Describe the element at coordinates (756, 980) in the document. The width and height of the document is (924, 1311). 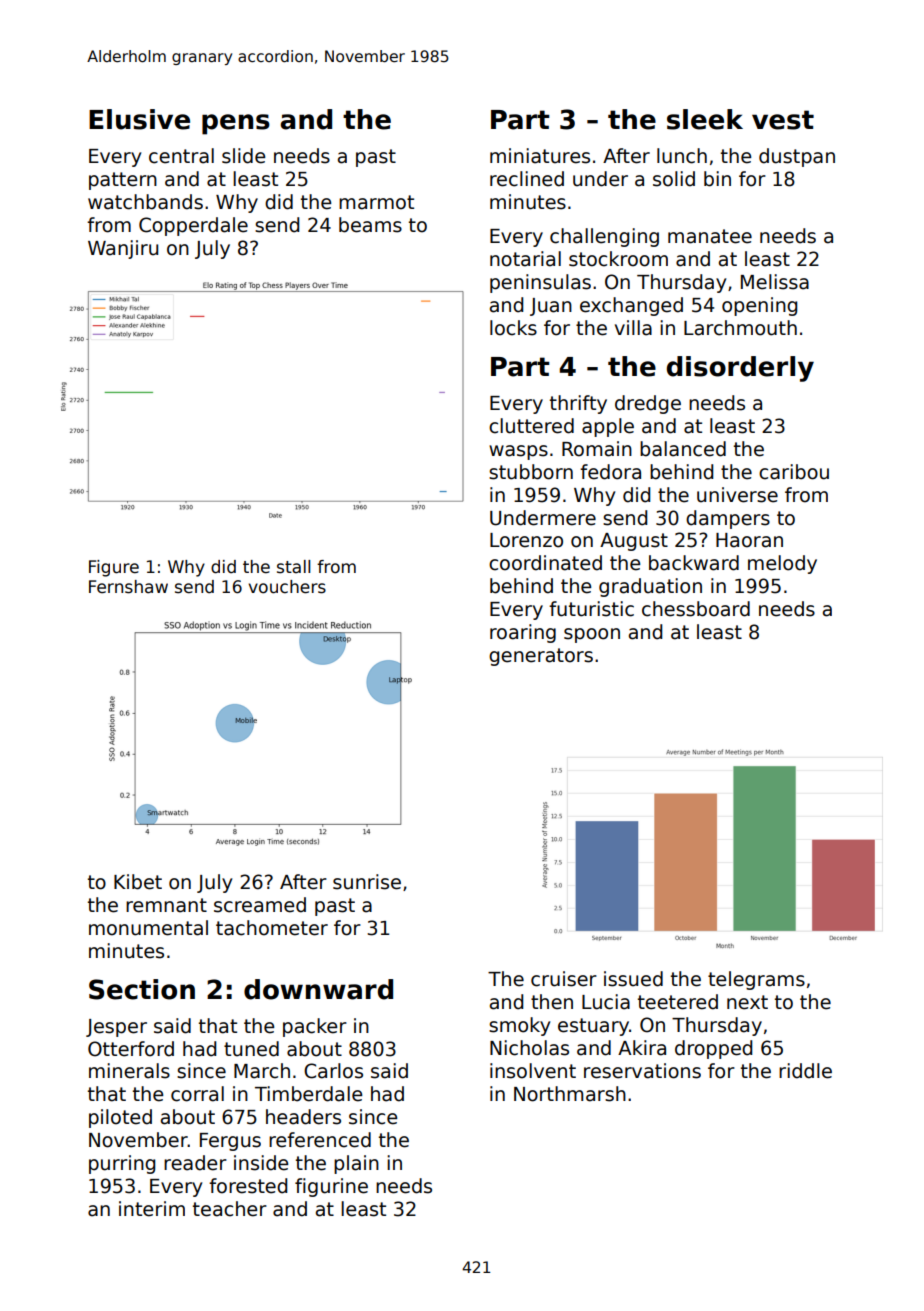
I see `telegrams` at that location.
